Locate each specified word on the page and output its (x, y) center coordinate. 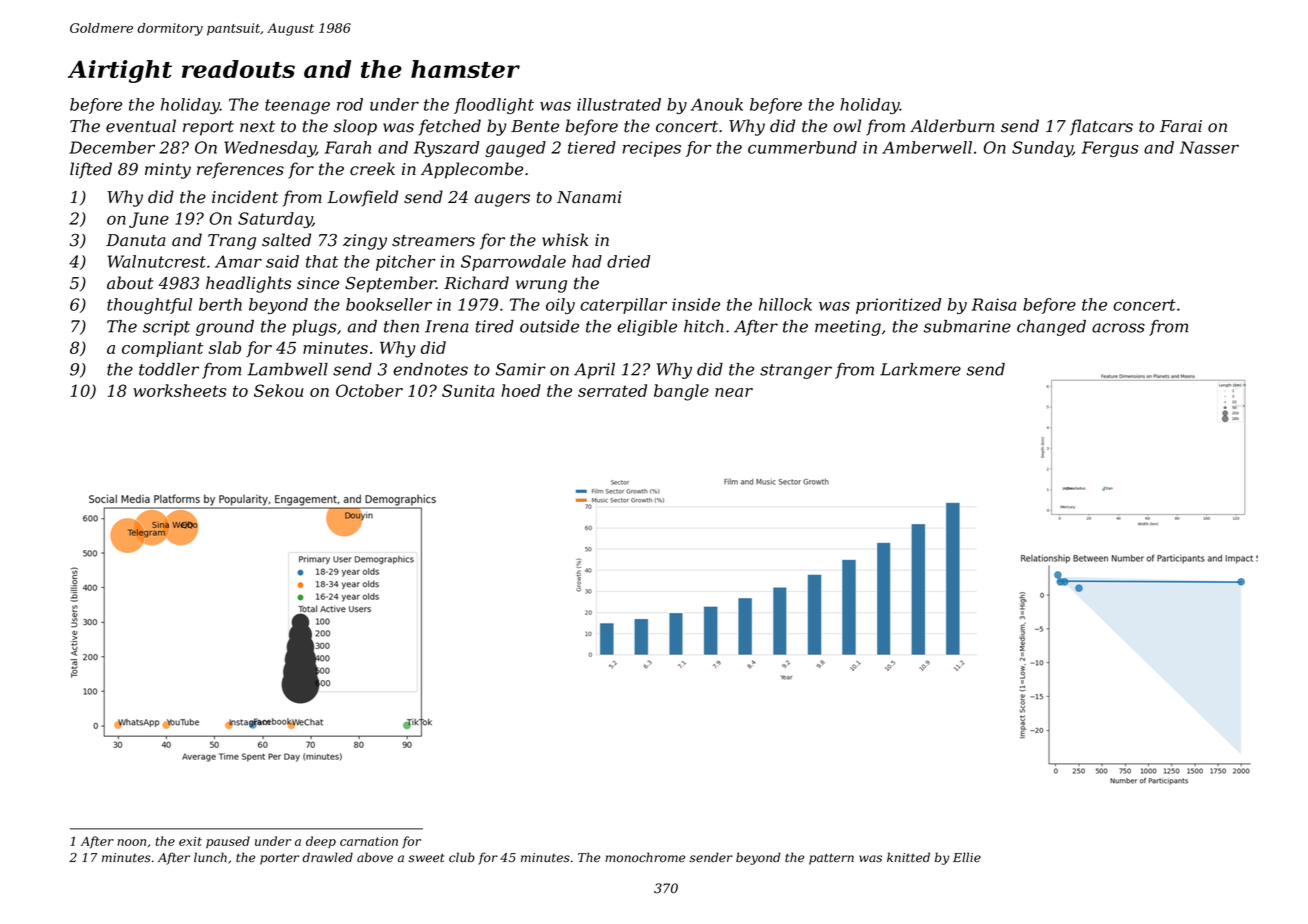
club (462, 857)
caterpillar (623, 306)
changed (1051, 328)
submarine (967, 326)
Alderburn (952, 126)
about (130, 283)
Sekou (278, 390)
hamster (465, 69)
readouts (238, 69)
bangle (681, 392)
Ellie (967, 857)
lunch (210, 857)
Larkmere (920, 369)
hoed (521, 390)
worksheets (179, 390)
